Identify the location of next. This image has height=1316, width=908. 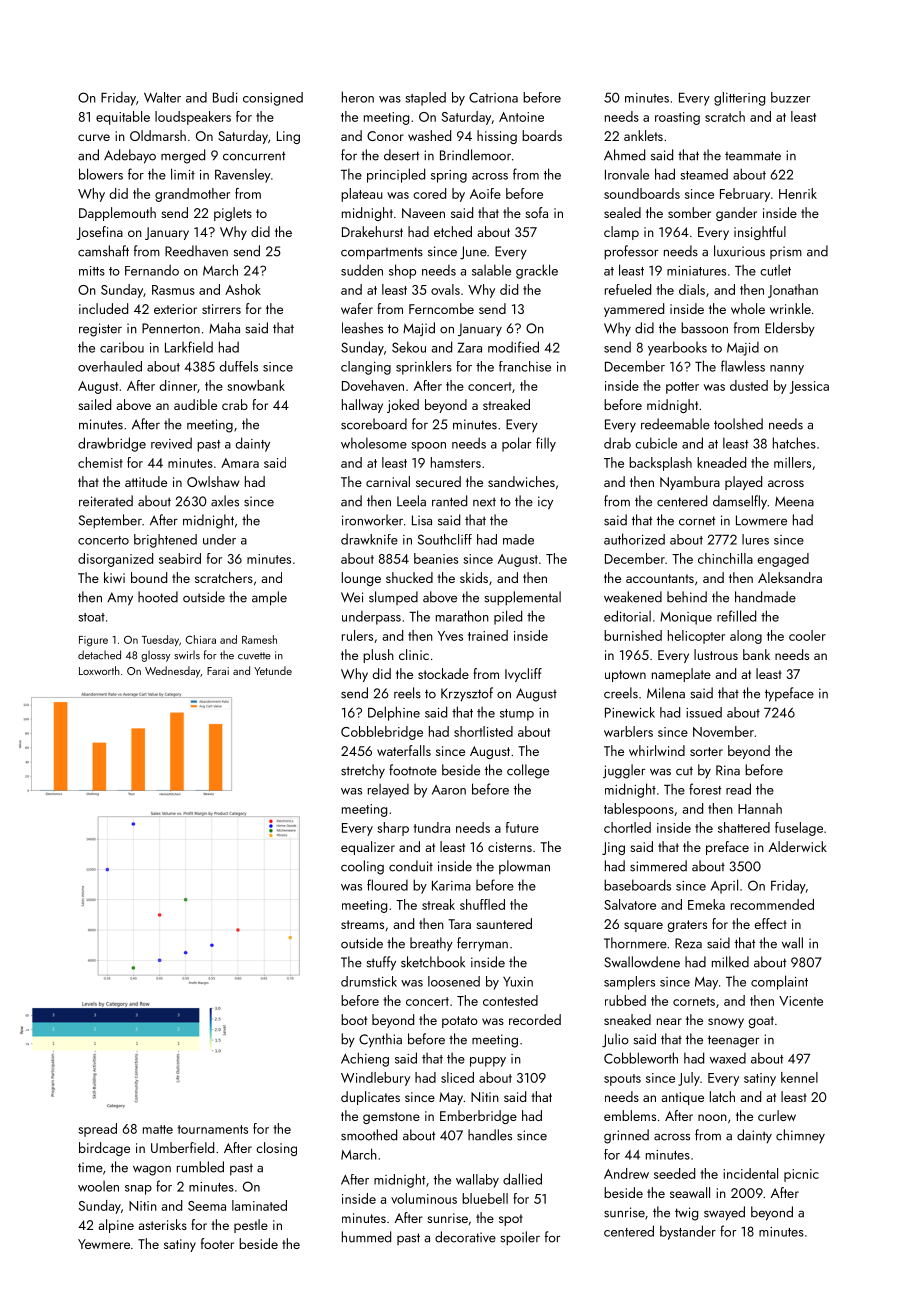
(484, 502).
